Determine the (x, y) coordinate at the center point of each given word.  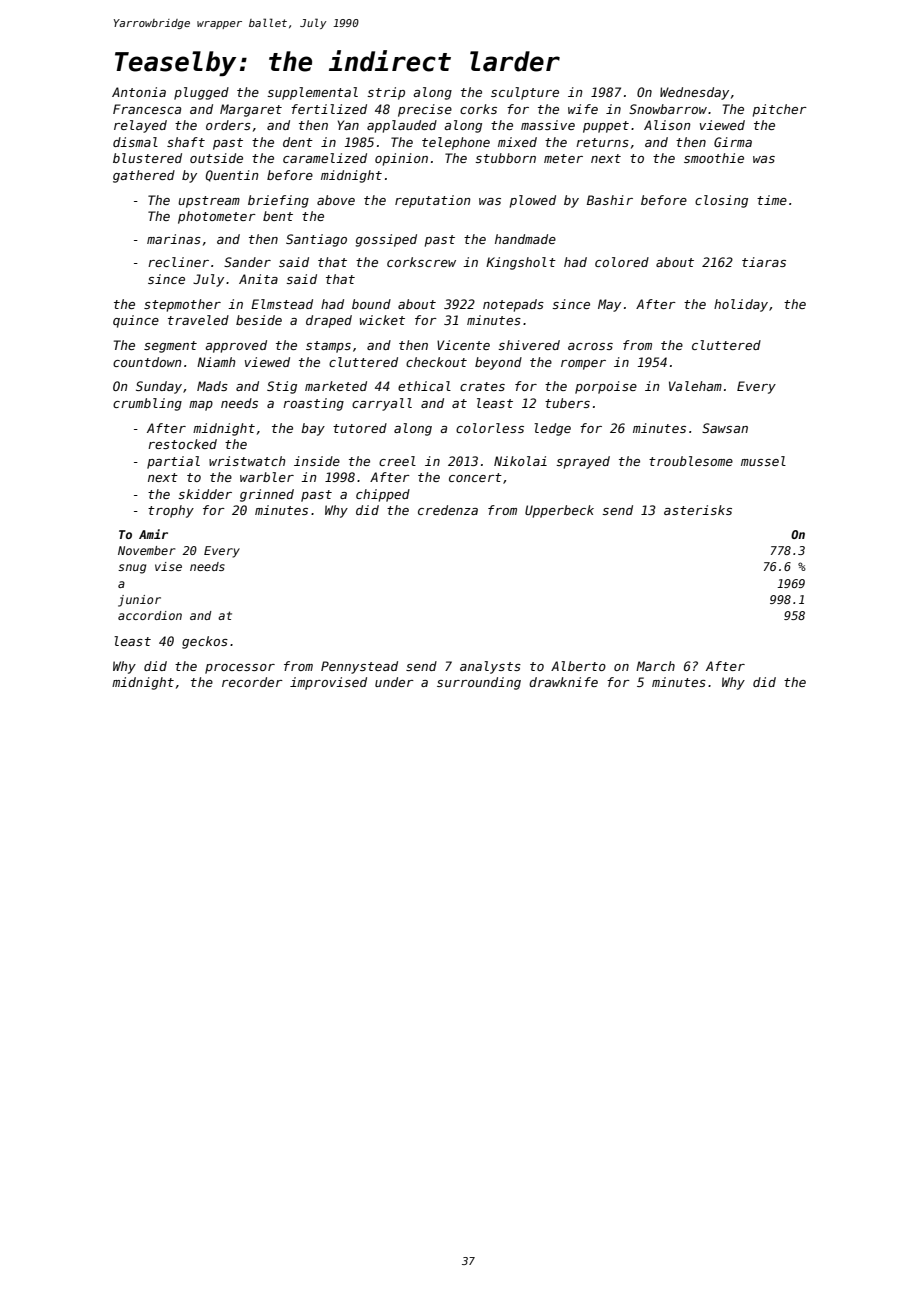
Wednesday (694, 93)
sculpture (525, 93)
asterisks (698, 510)
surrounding (479, 683)
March (655, 666)
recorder (252, 682)
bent (278, 216)
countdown (147, 362)
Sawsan (725, 428)
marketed (336, 386)
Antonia (139, 92)
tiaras (764, 262)
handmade (525, 239)
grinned (267, 495)
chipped (383, 495)
